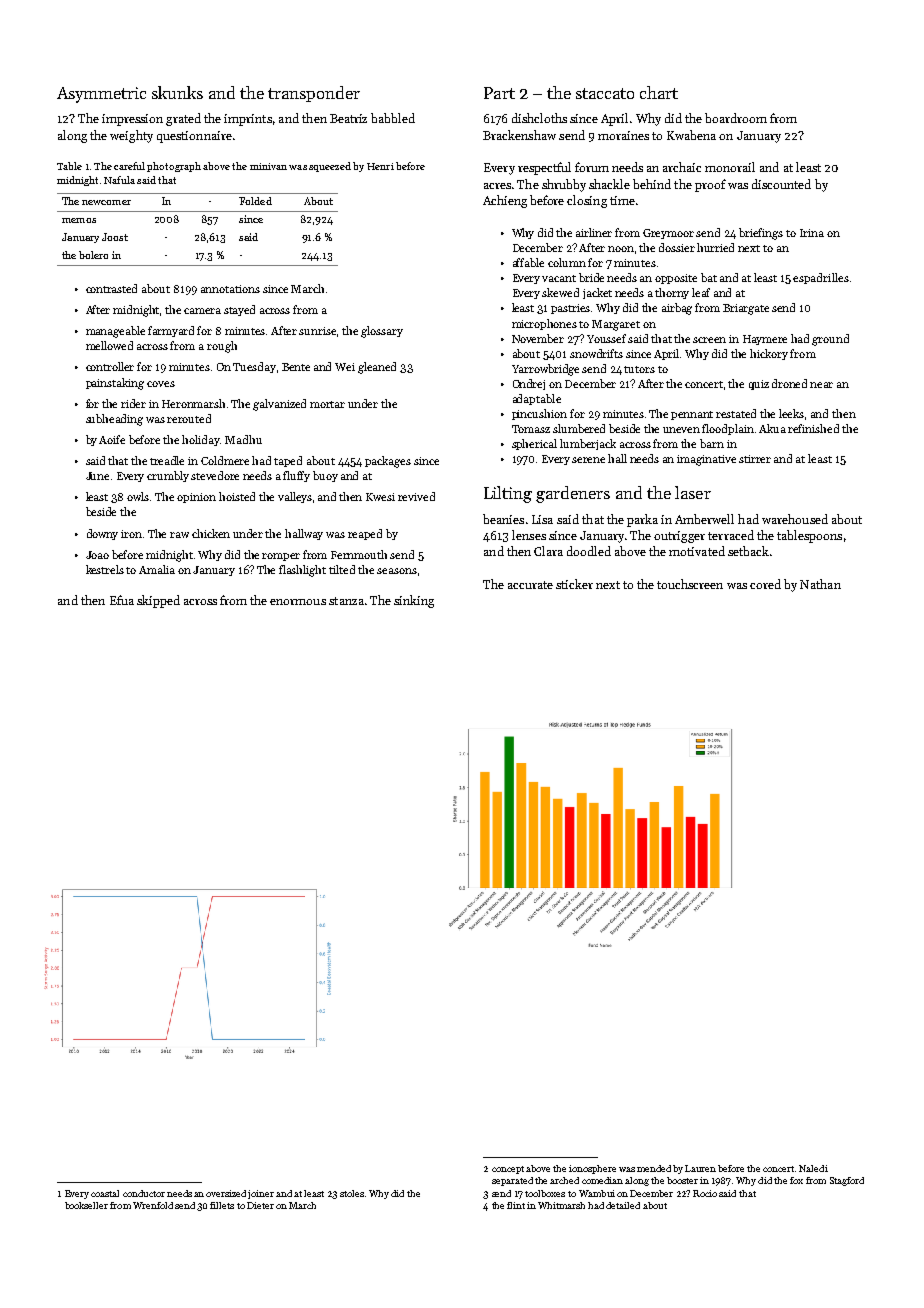  I want to click on Nathan, so click(820, 584).
